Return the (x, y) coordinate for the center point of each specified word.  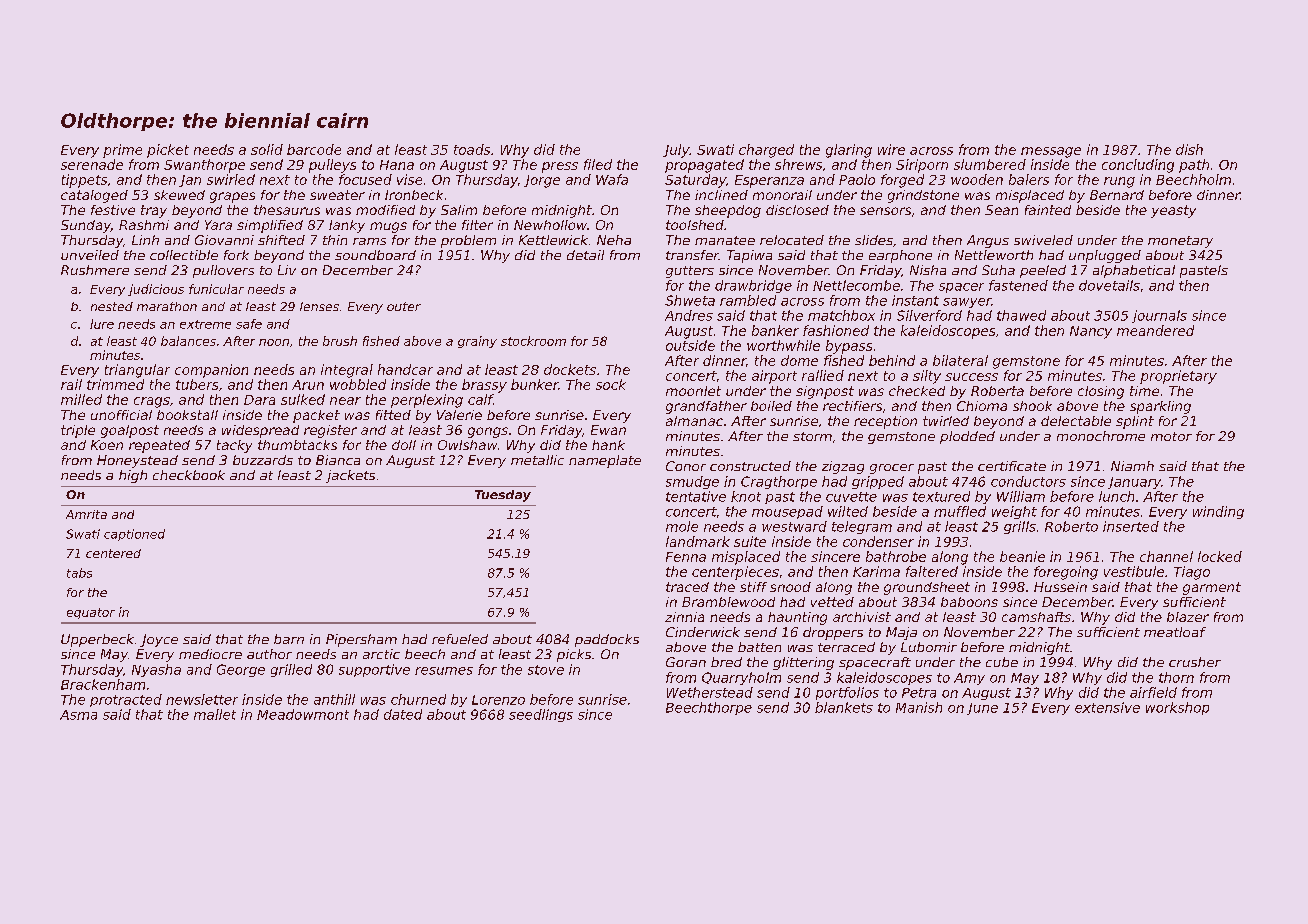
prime (122, 151)
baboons (969, 602)
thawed (1021, 315)
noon (274, 342)
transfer (692, 255)
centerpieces (735, 573)
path (1194, 166)
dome (799, 360)
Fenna (686, 557)
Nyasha (156, 670)
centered (113, 553)
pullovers (223, 271)
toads (472, 149)
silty (927, 377)
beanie (1022, 556)
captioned (134, 535)
